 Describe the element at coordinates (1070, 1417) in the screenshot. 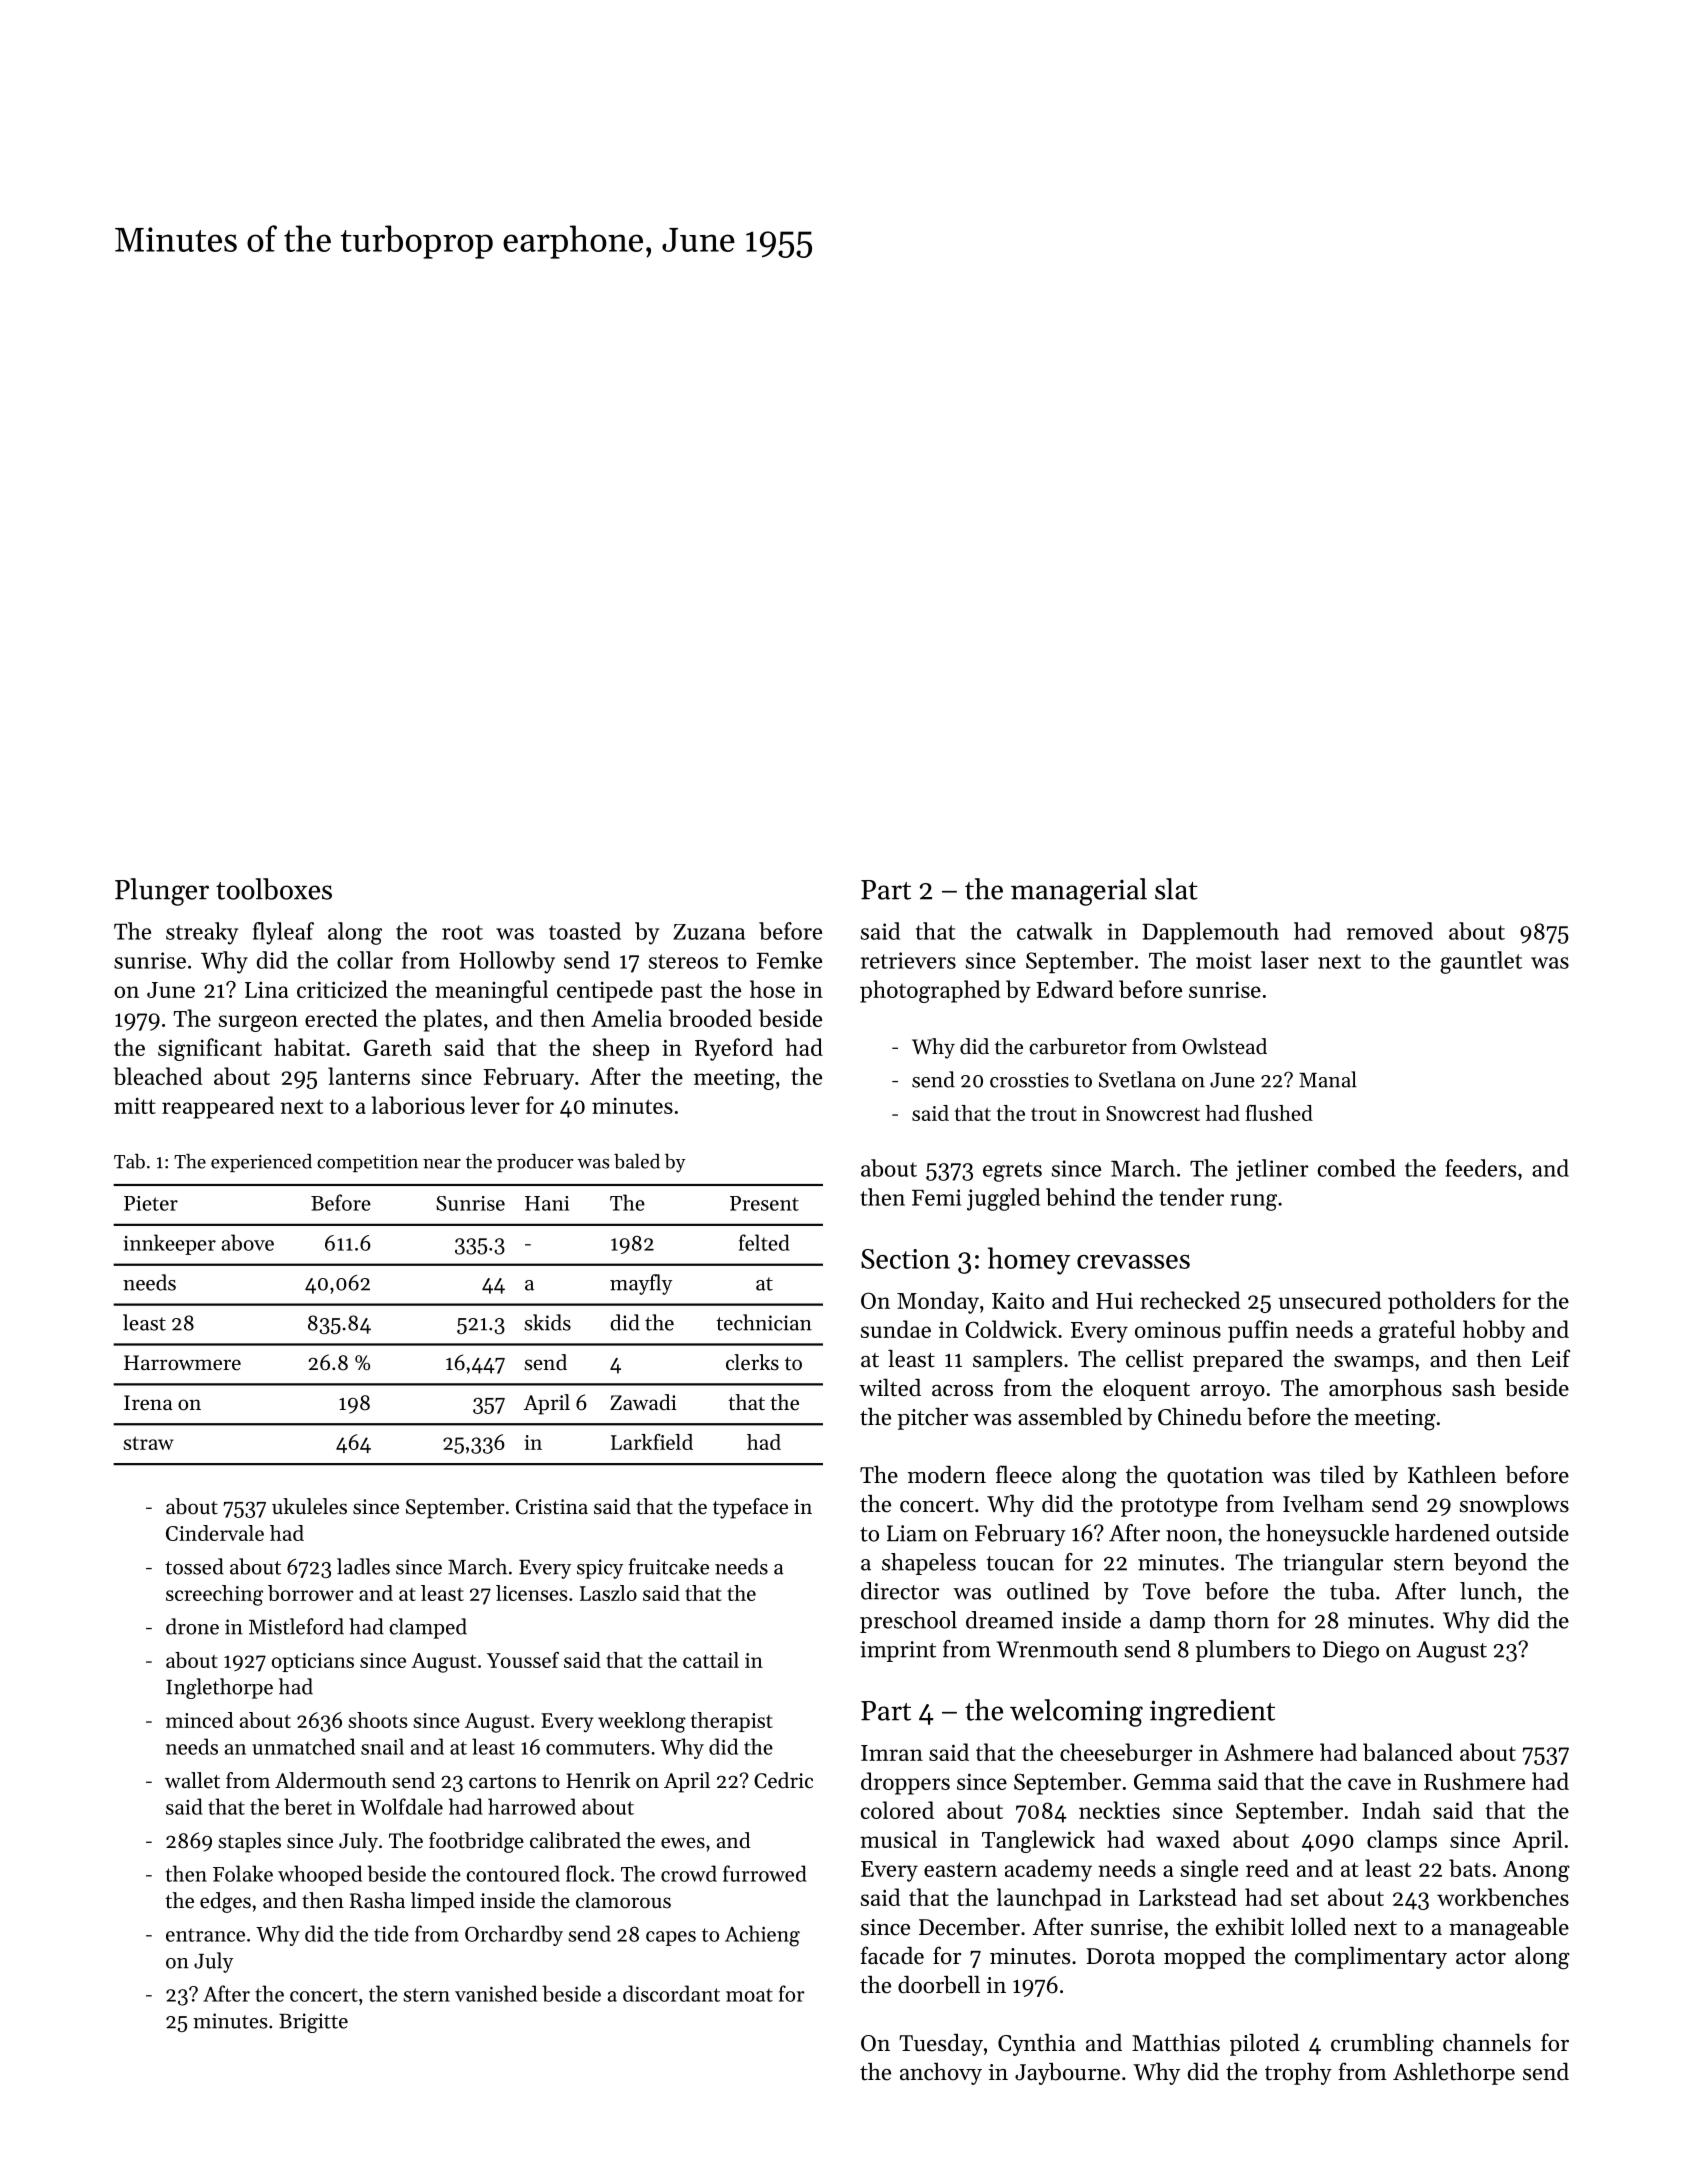

I see `assembled` at that location.
